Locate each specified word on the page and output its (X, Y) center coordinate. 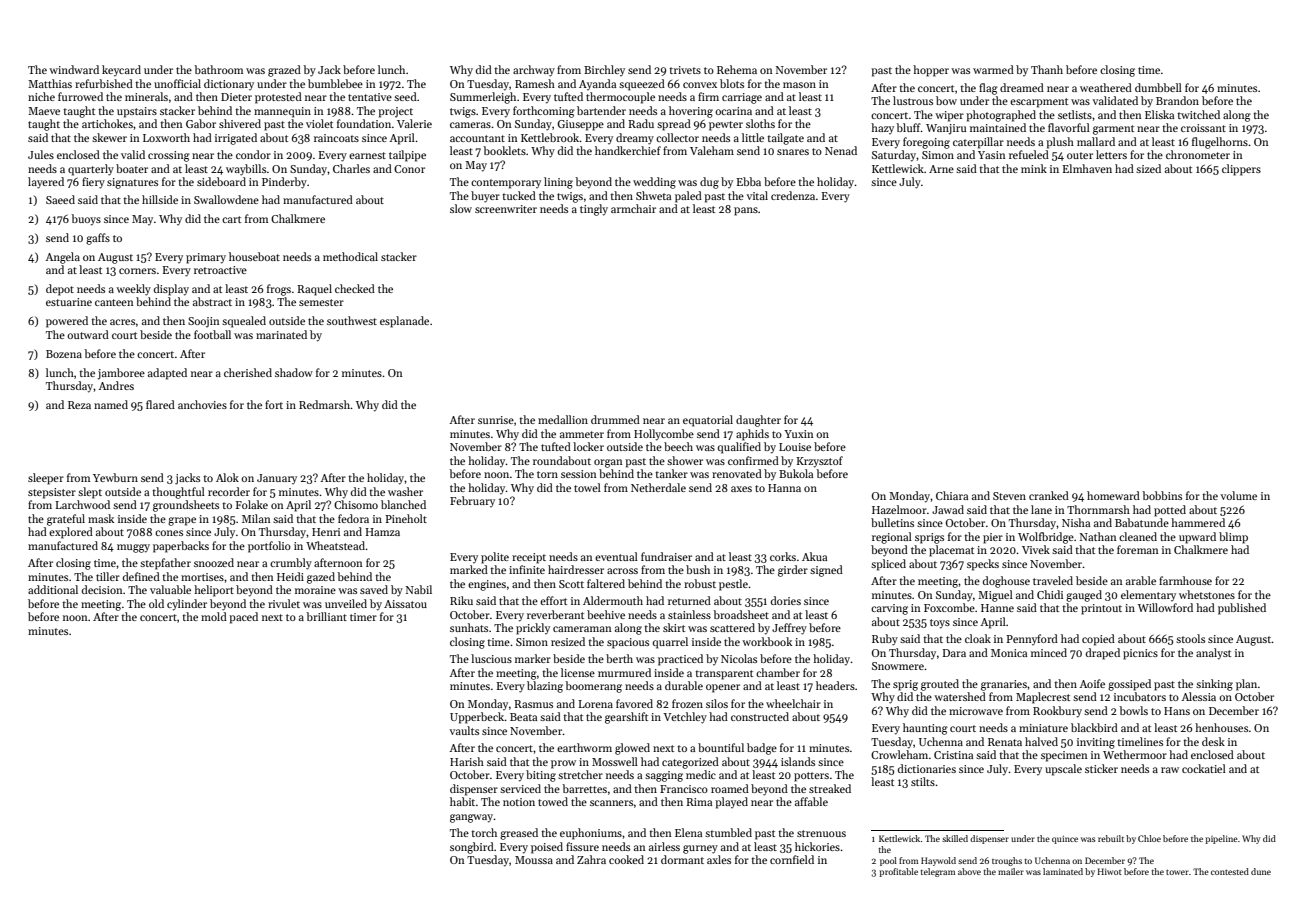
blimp (1233, 538)
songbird (472, 848)
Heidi (290, 576)
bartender (601, 110)
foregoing (926, 143)
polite (495, 558)
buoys (86, 220)
